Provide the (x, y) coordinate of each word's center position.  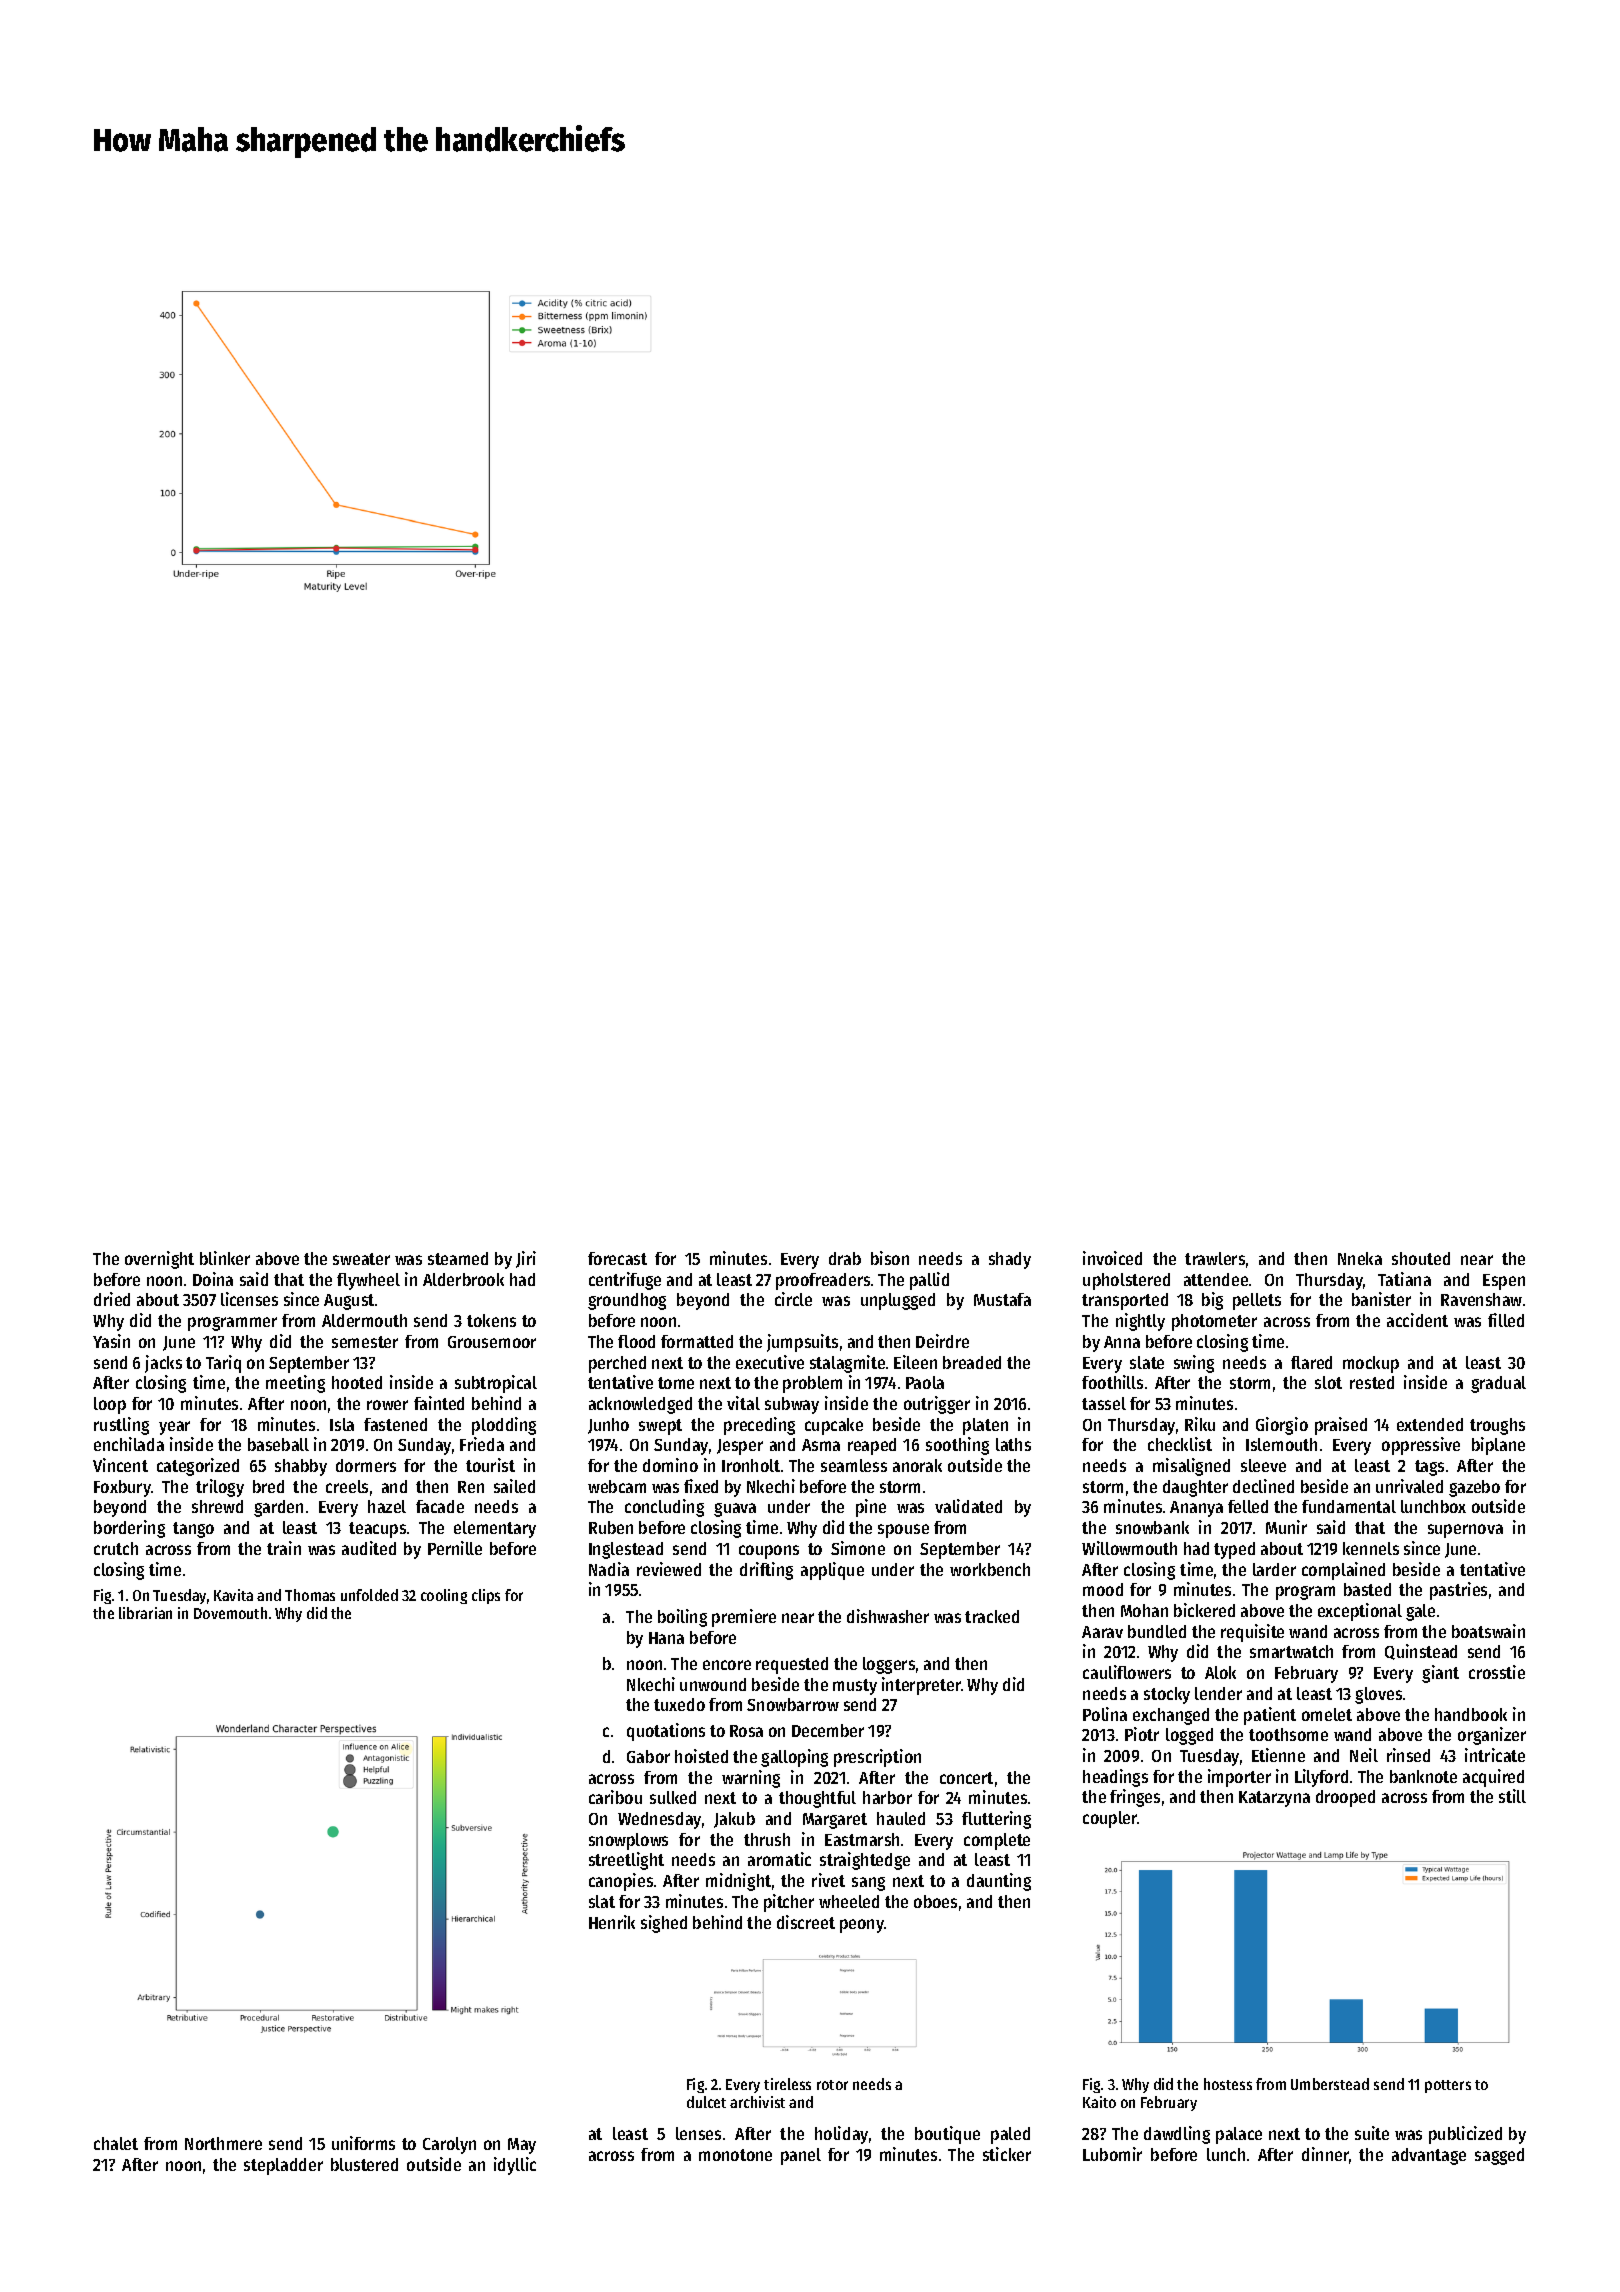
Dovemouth (230, 1613)
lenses (698, 2133)
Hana (666, 1638)
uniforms (363, 2143)
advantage (1429, 2156)
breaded (972, 1362)
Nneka (1360, 1258)
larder (1274, 1569)
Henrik (612, 1922)
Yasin (111, 1341)
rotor (832, 2085)
